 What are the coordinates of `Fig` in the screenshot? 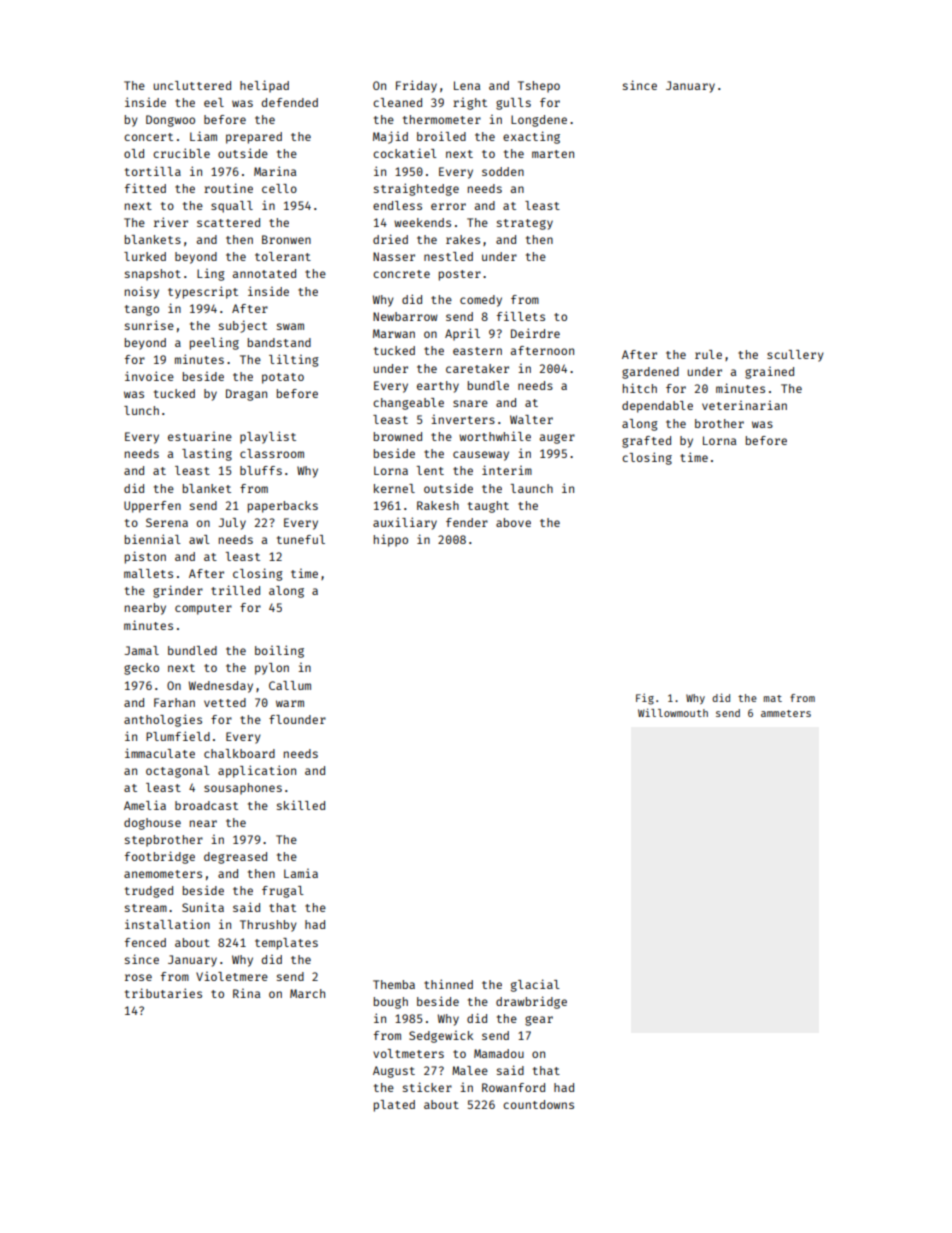 It's located at (645, 699).
